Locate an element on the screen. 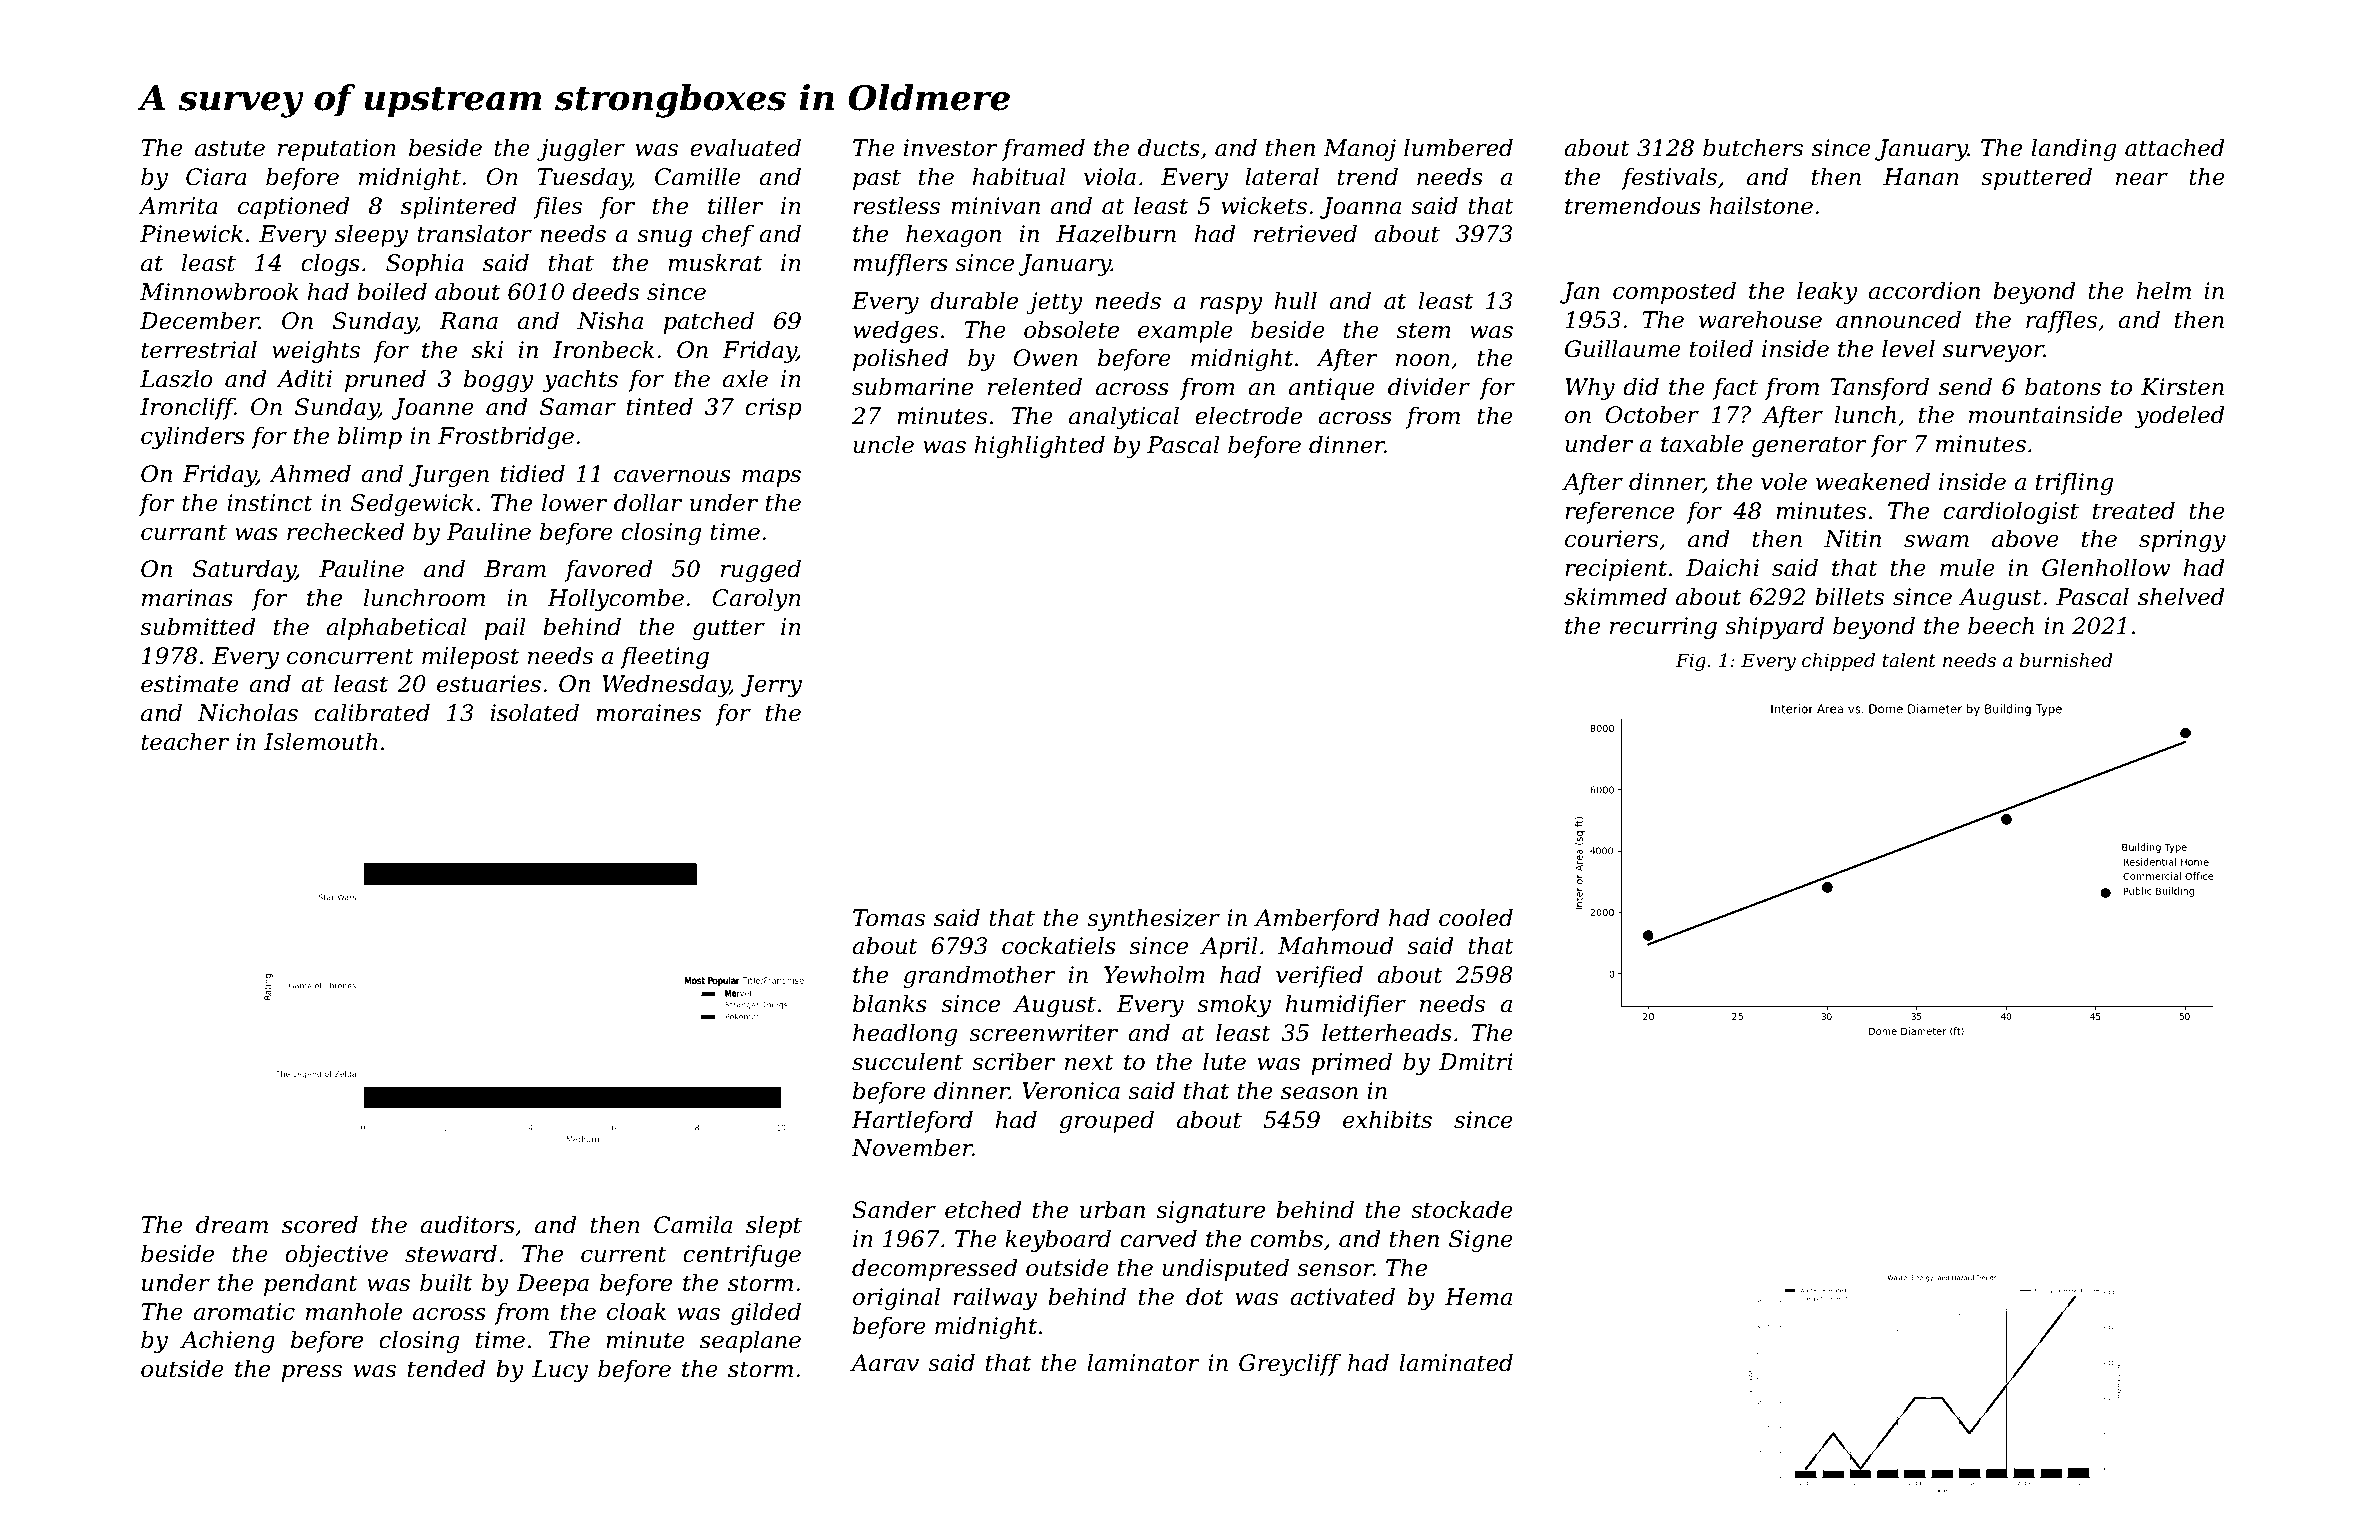 The width and height of the screenshot is (2366, 1531). captioned is located at coordinates (293, 207).
